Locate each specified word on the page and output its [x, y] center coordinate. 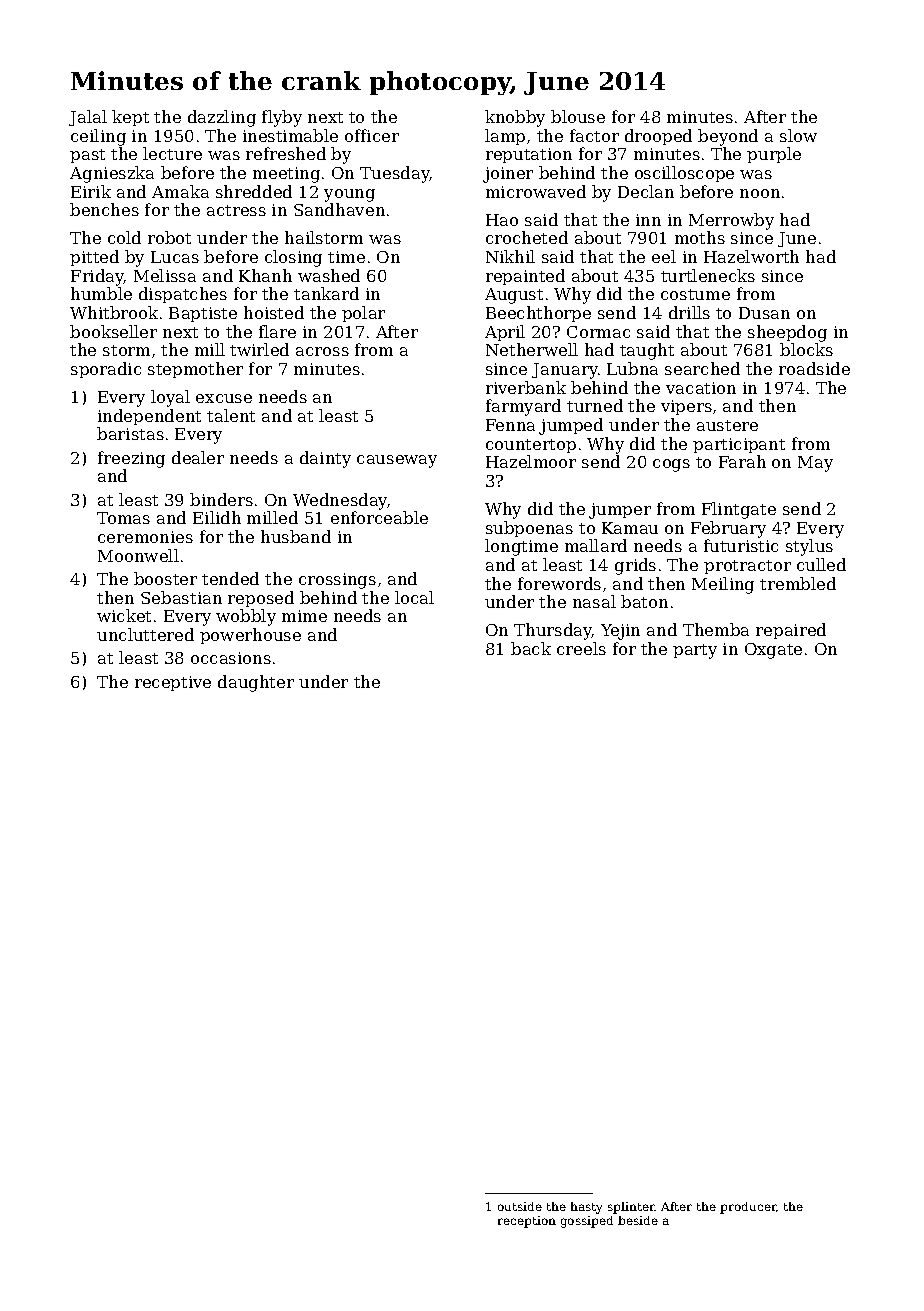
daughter [256, 683]
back [531, 648]
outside [520, 1206]
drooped [658, 137]
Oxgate [773, 651]
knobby [515, 118]
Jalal [88, 118]
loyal [170, 398]
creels [581, 648]
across [322, 351]
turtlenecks [708, 275]
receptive [173, 683]
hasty [586, 1208]
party [695, 651]
